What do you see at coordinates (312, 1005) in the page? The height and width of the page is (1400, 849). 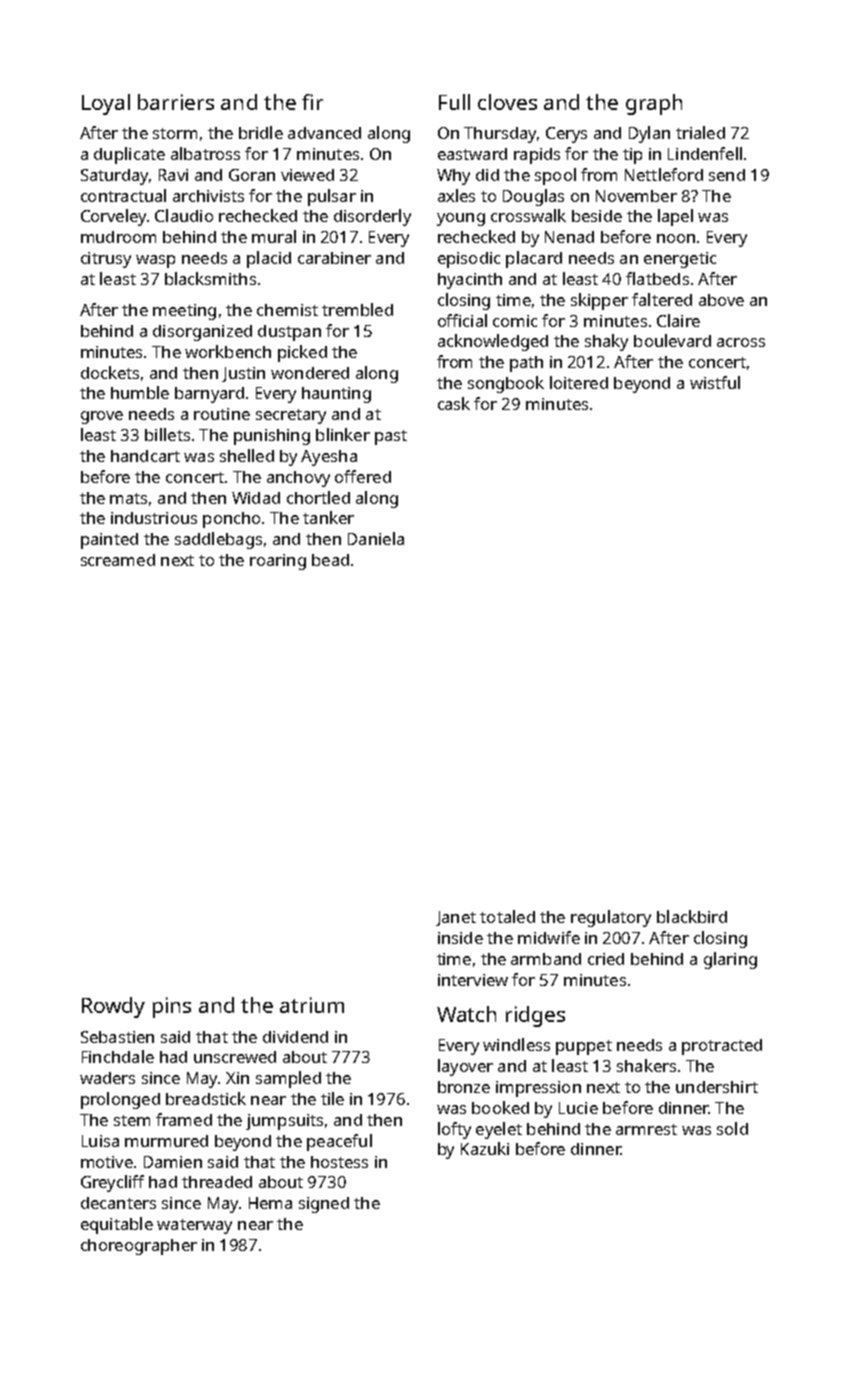 I see `atrium` at bounding box center [312, 1005].
